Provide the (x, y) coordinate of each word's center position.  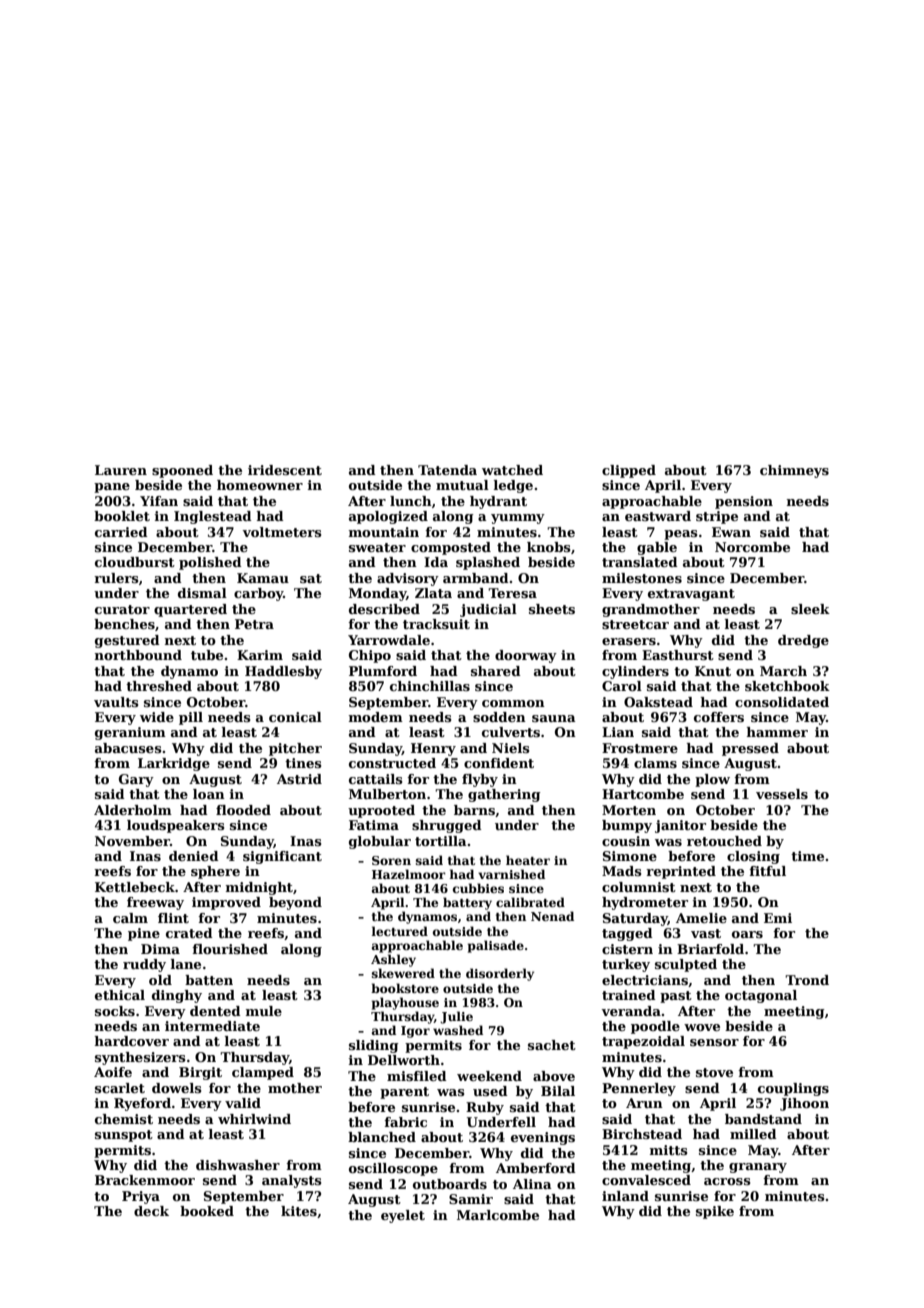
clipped (629, 471)
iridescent (285, 470)
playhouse (405, 1003)
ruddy (144, 965)
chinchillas (430, 686)
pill (191, 718)
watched (512, 470)
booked (207, 1211)
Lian (618, 732)
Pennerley (639, 1089)
